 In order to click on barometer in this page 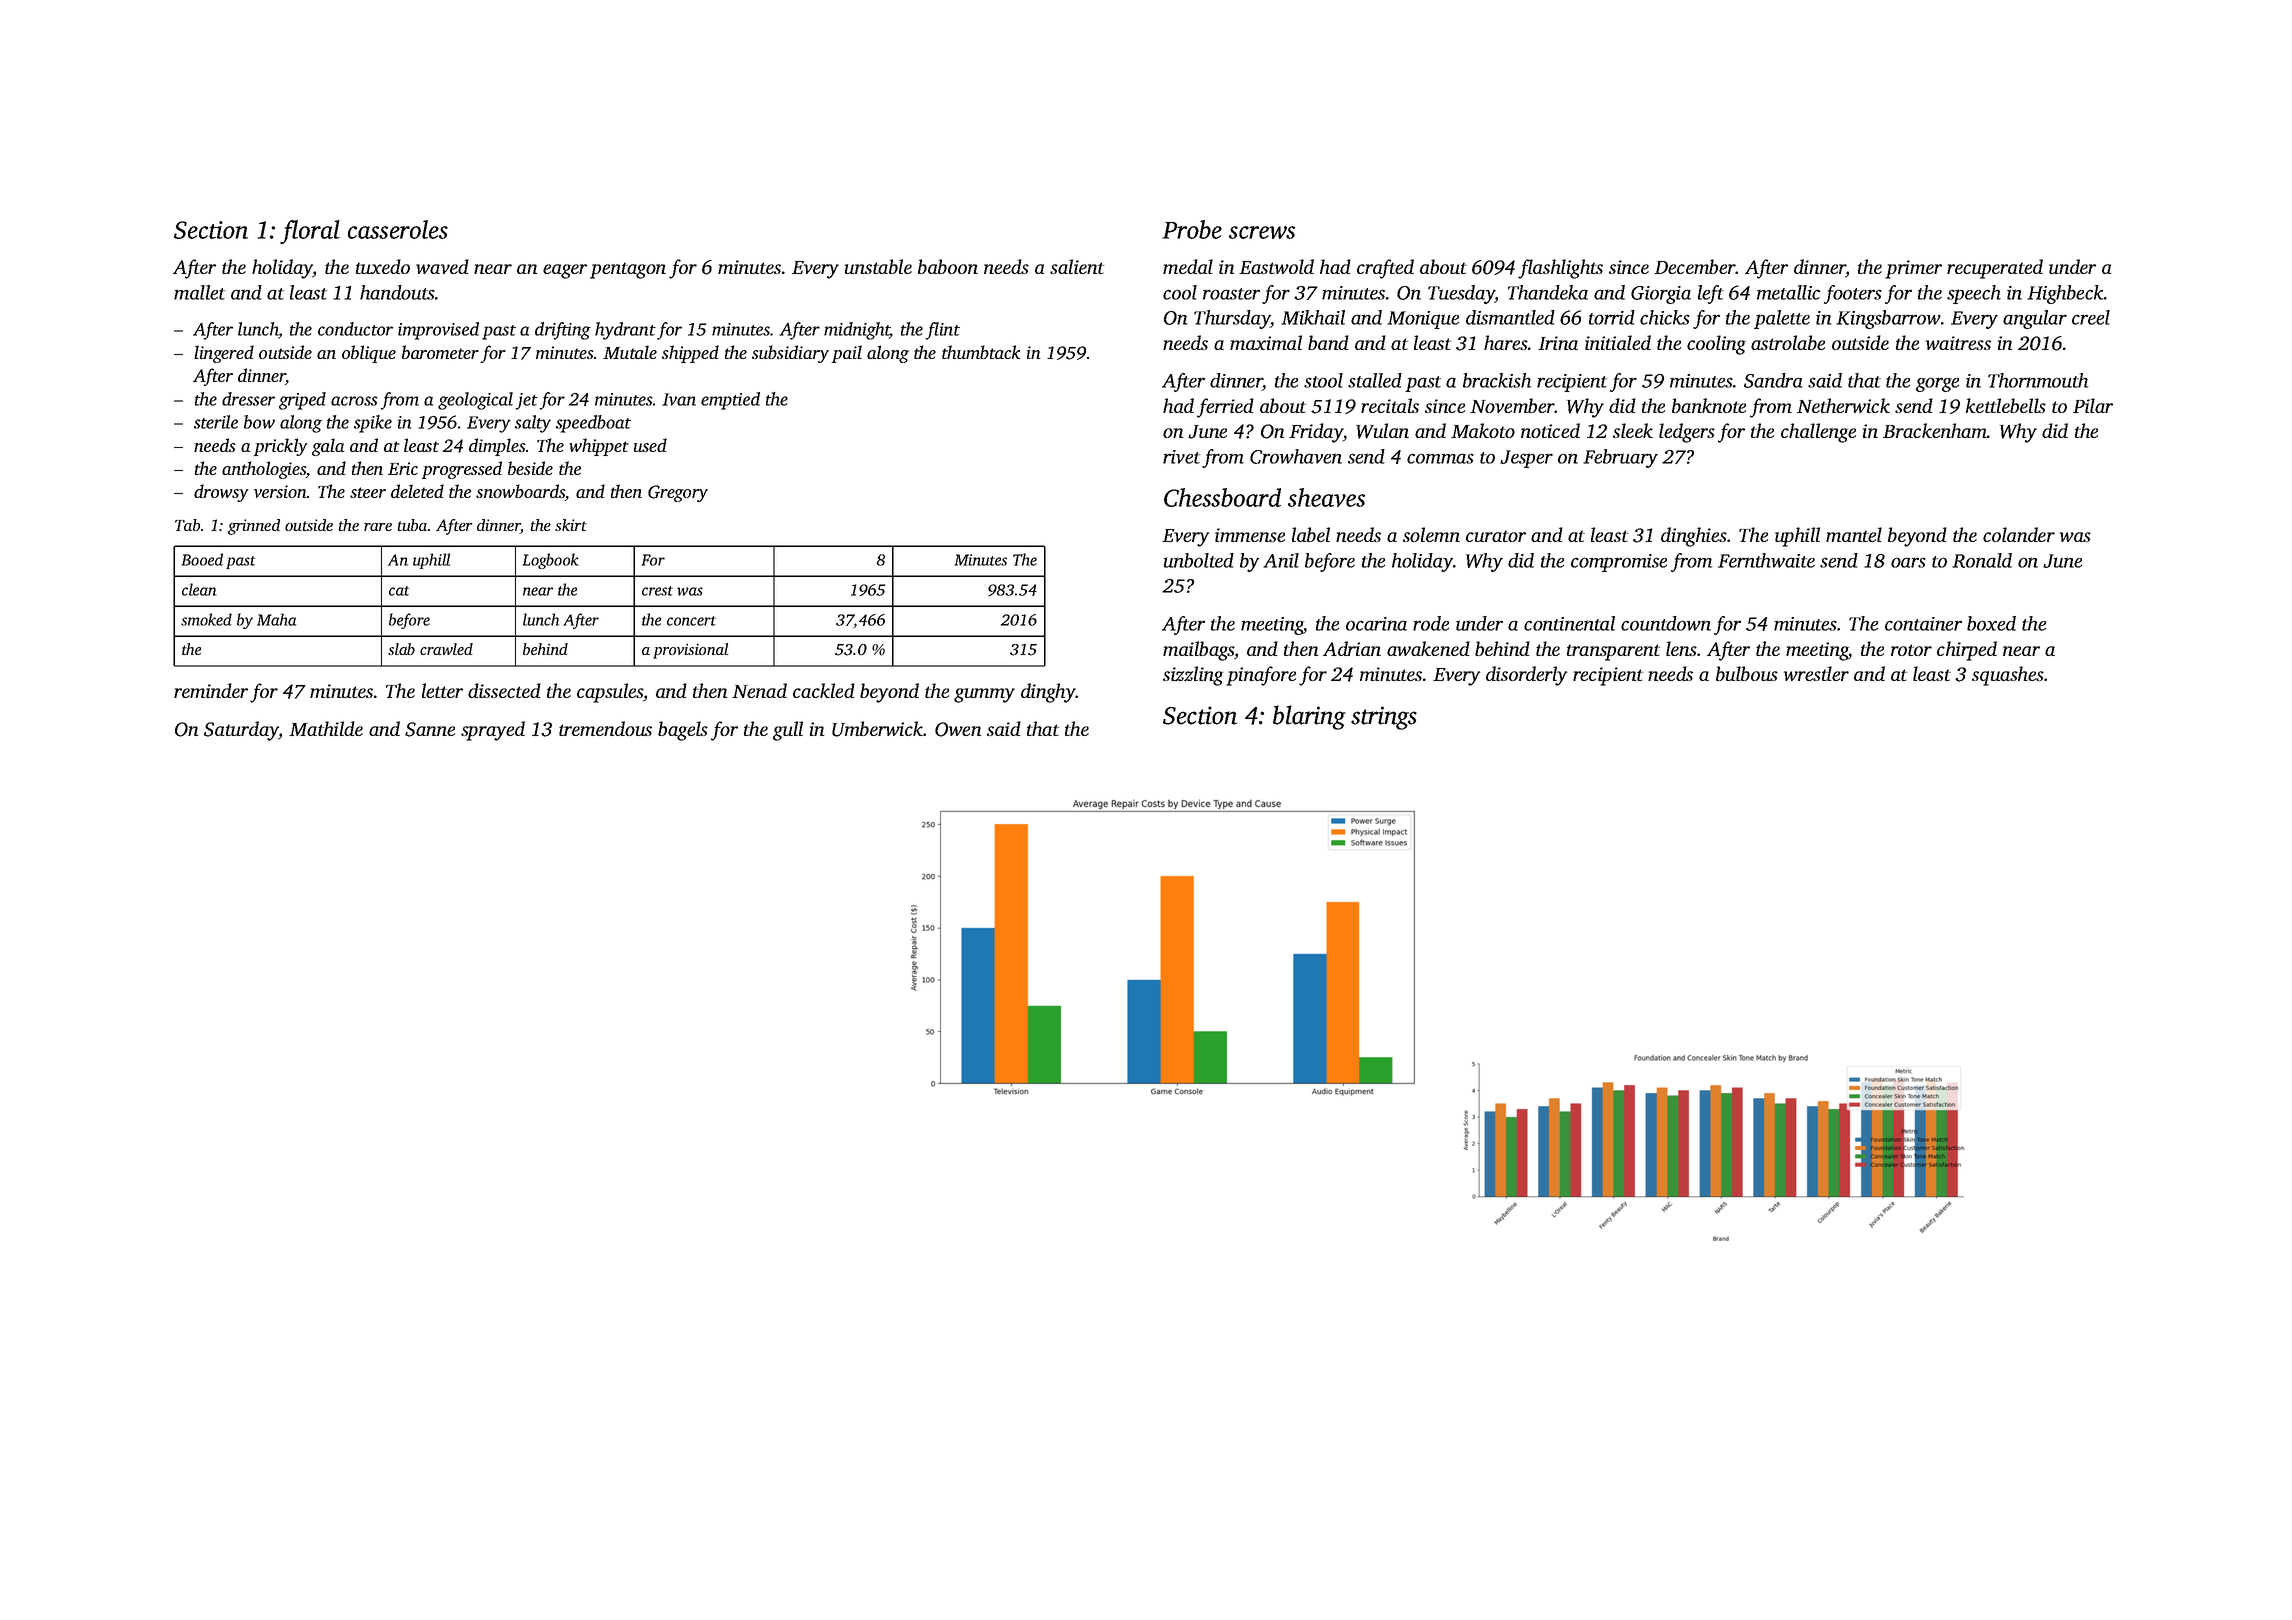, I will do `click(440, 352)`.
